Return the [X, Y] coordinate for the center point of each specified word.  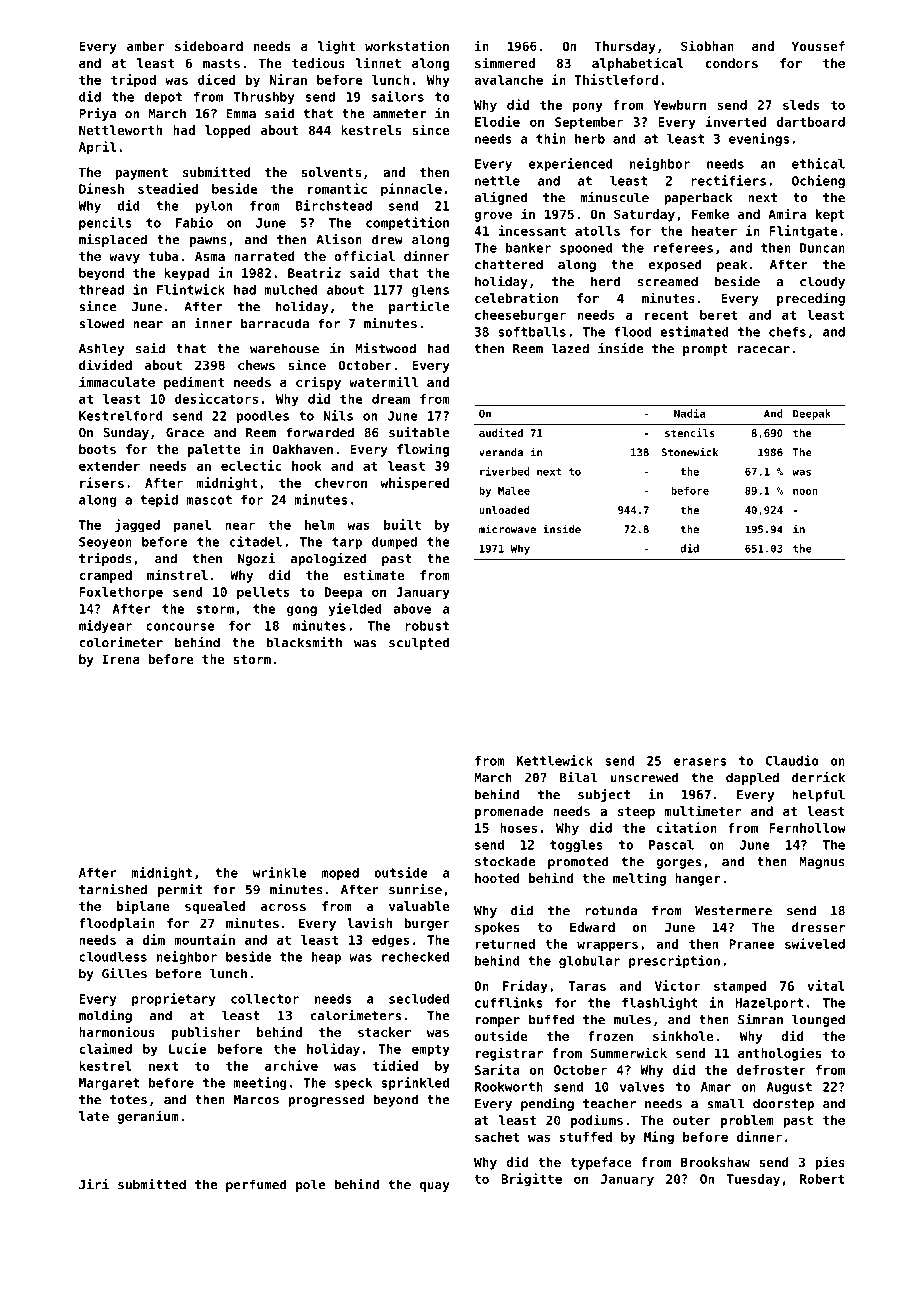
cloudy [822, 282]
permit [180, 890]
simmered [505, 62]
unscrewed [644, 777]
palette [214, 450]
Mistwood [385, 348]
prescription [674, 961]
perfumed [256, 1185]
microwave [507, 529]
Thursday [625, 47]
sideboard [209, 45]
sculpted [419, 643]
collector [265, 999]
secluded [419, 999]
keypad [187, 274]
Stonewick [689, 452]
